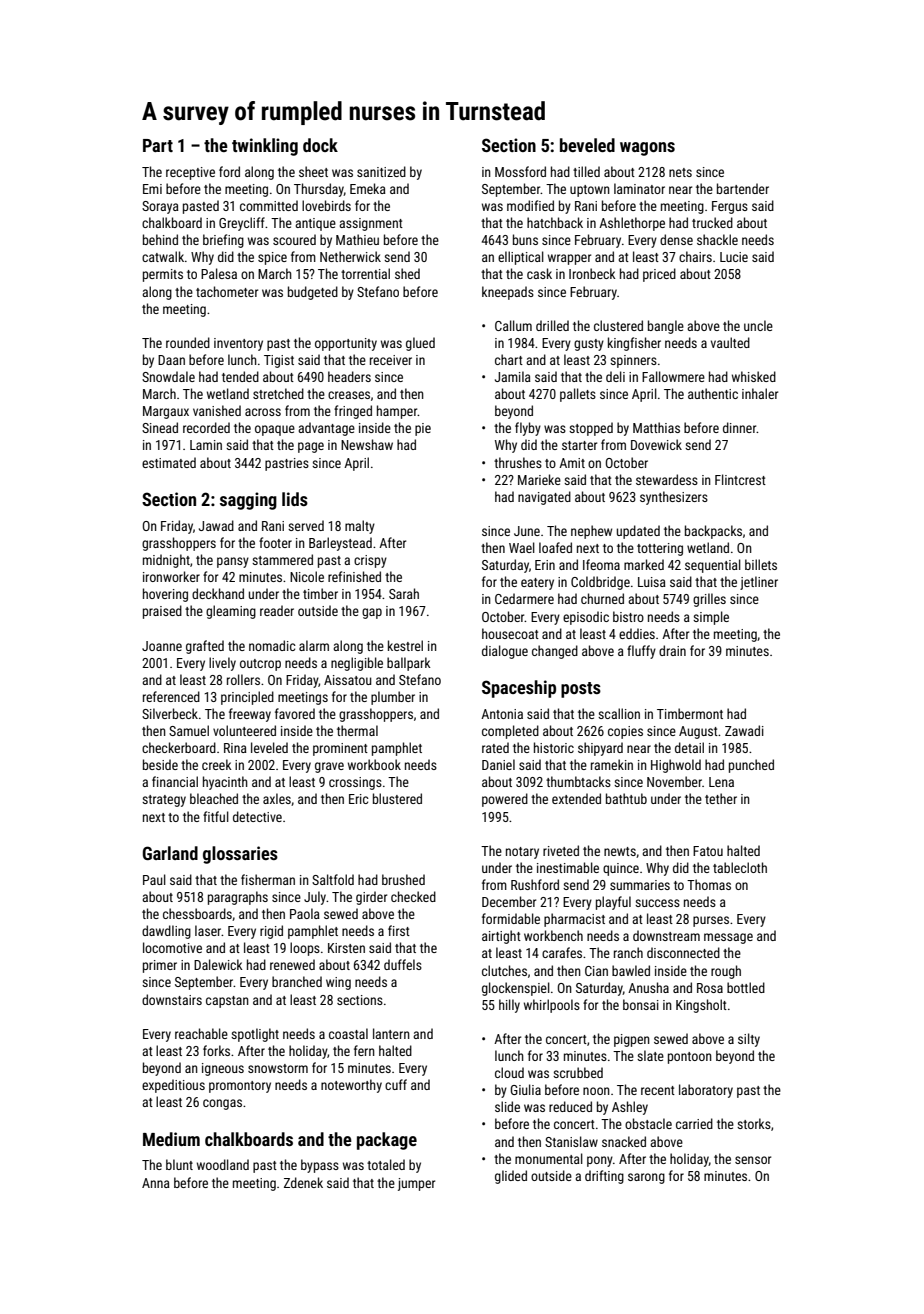  What do you see at coordinates (248, 501) in the screenshot?
I see `sagging` at bounding box center [248, 501].
